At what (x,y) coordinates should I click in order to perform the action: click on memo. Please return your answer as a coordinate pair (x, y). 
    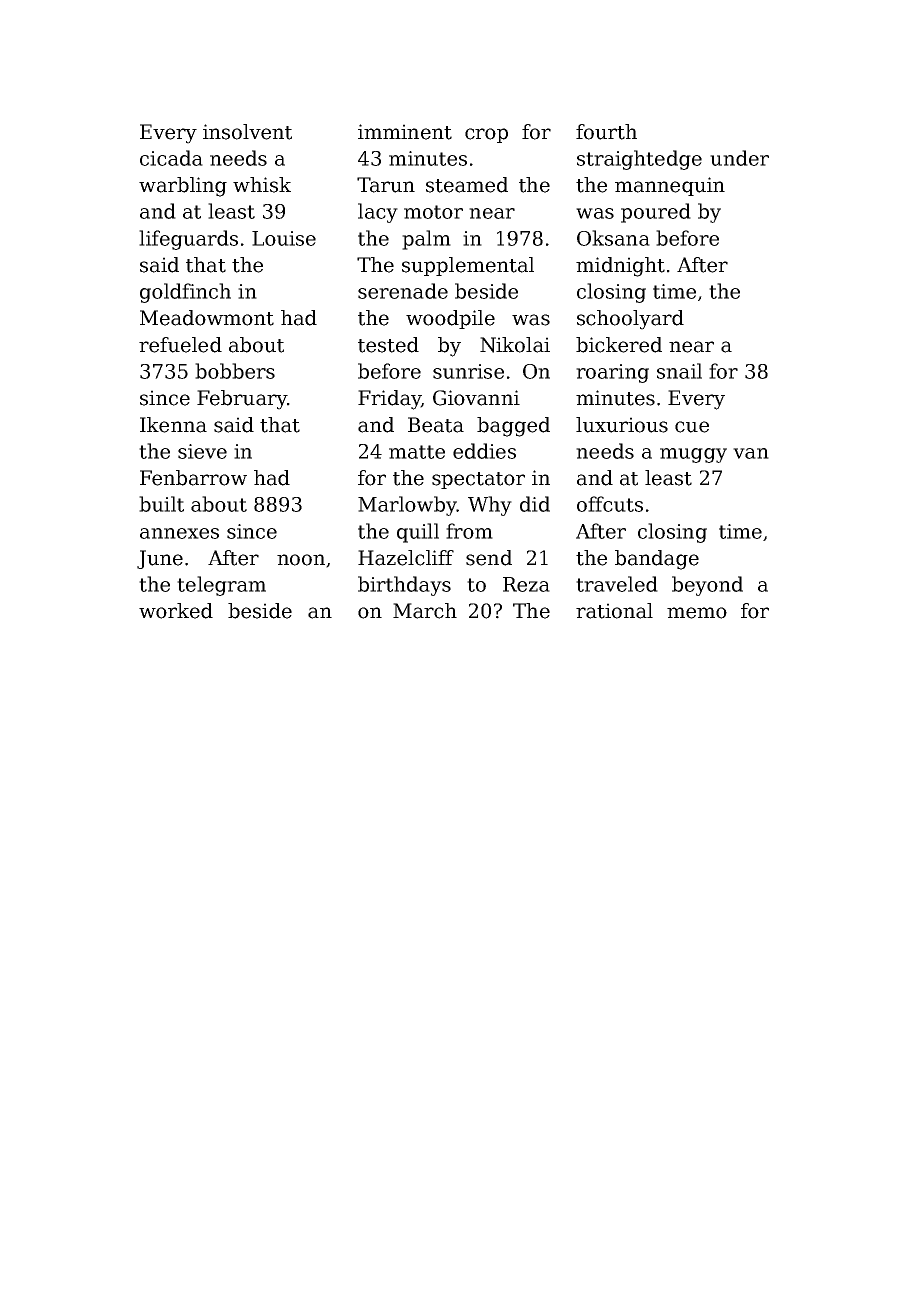
    Looking at the image, I should click on (697, 613).
